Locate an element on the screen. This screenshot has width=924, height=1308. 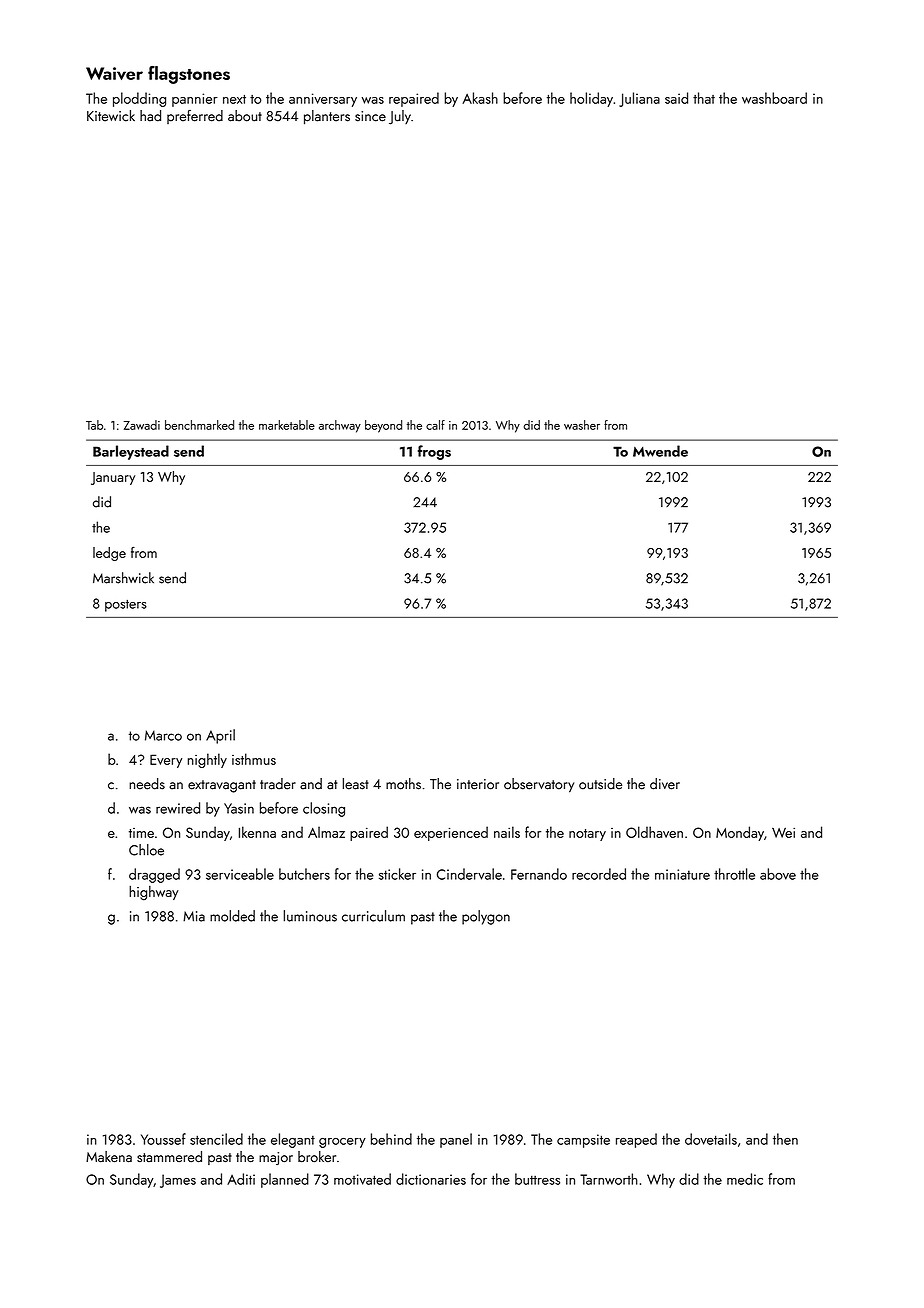
frogs is located at coordinates (434, 452).
